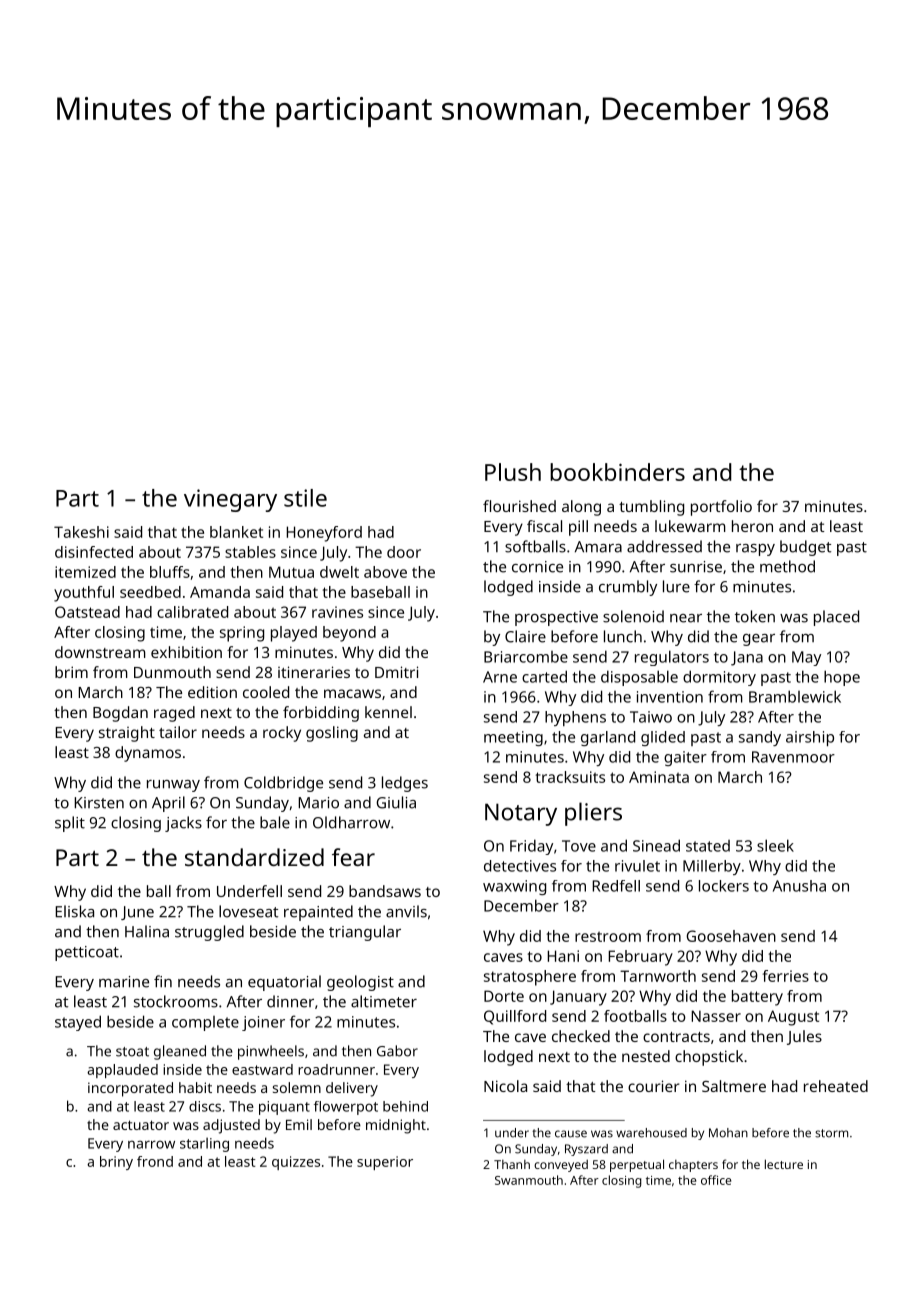 This page has height=1308, width=924. What do you see at coordinates (799, 886) in the page?
I see `Anusha` at bounding box center [799, 886].
